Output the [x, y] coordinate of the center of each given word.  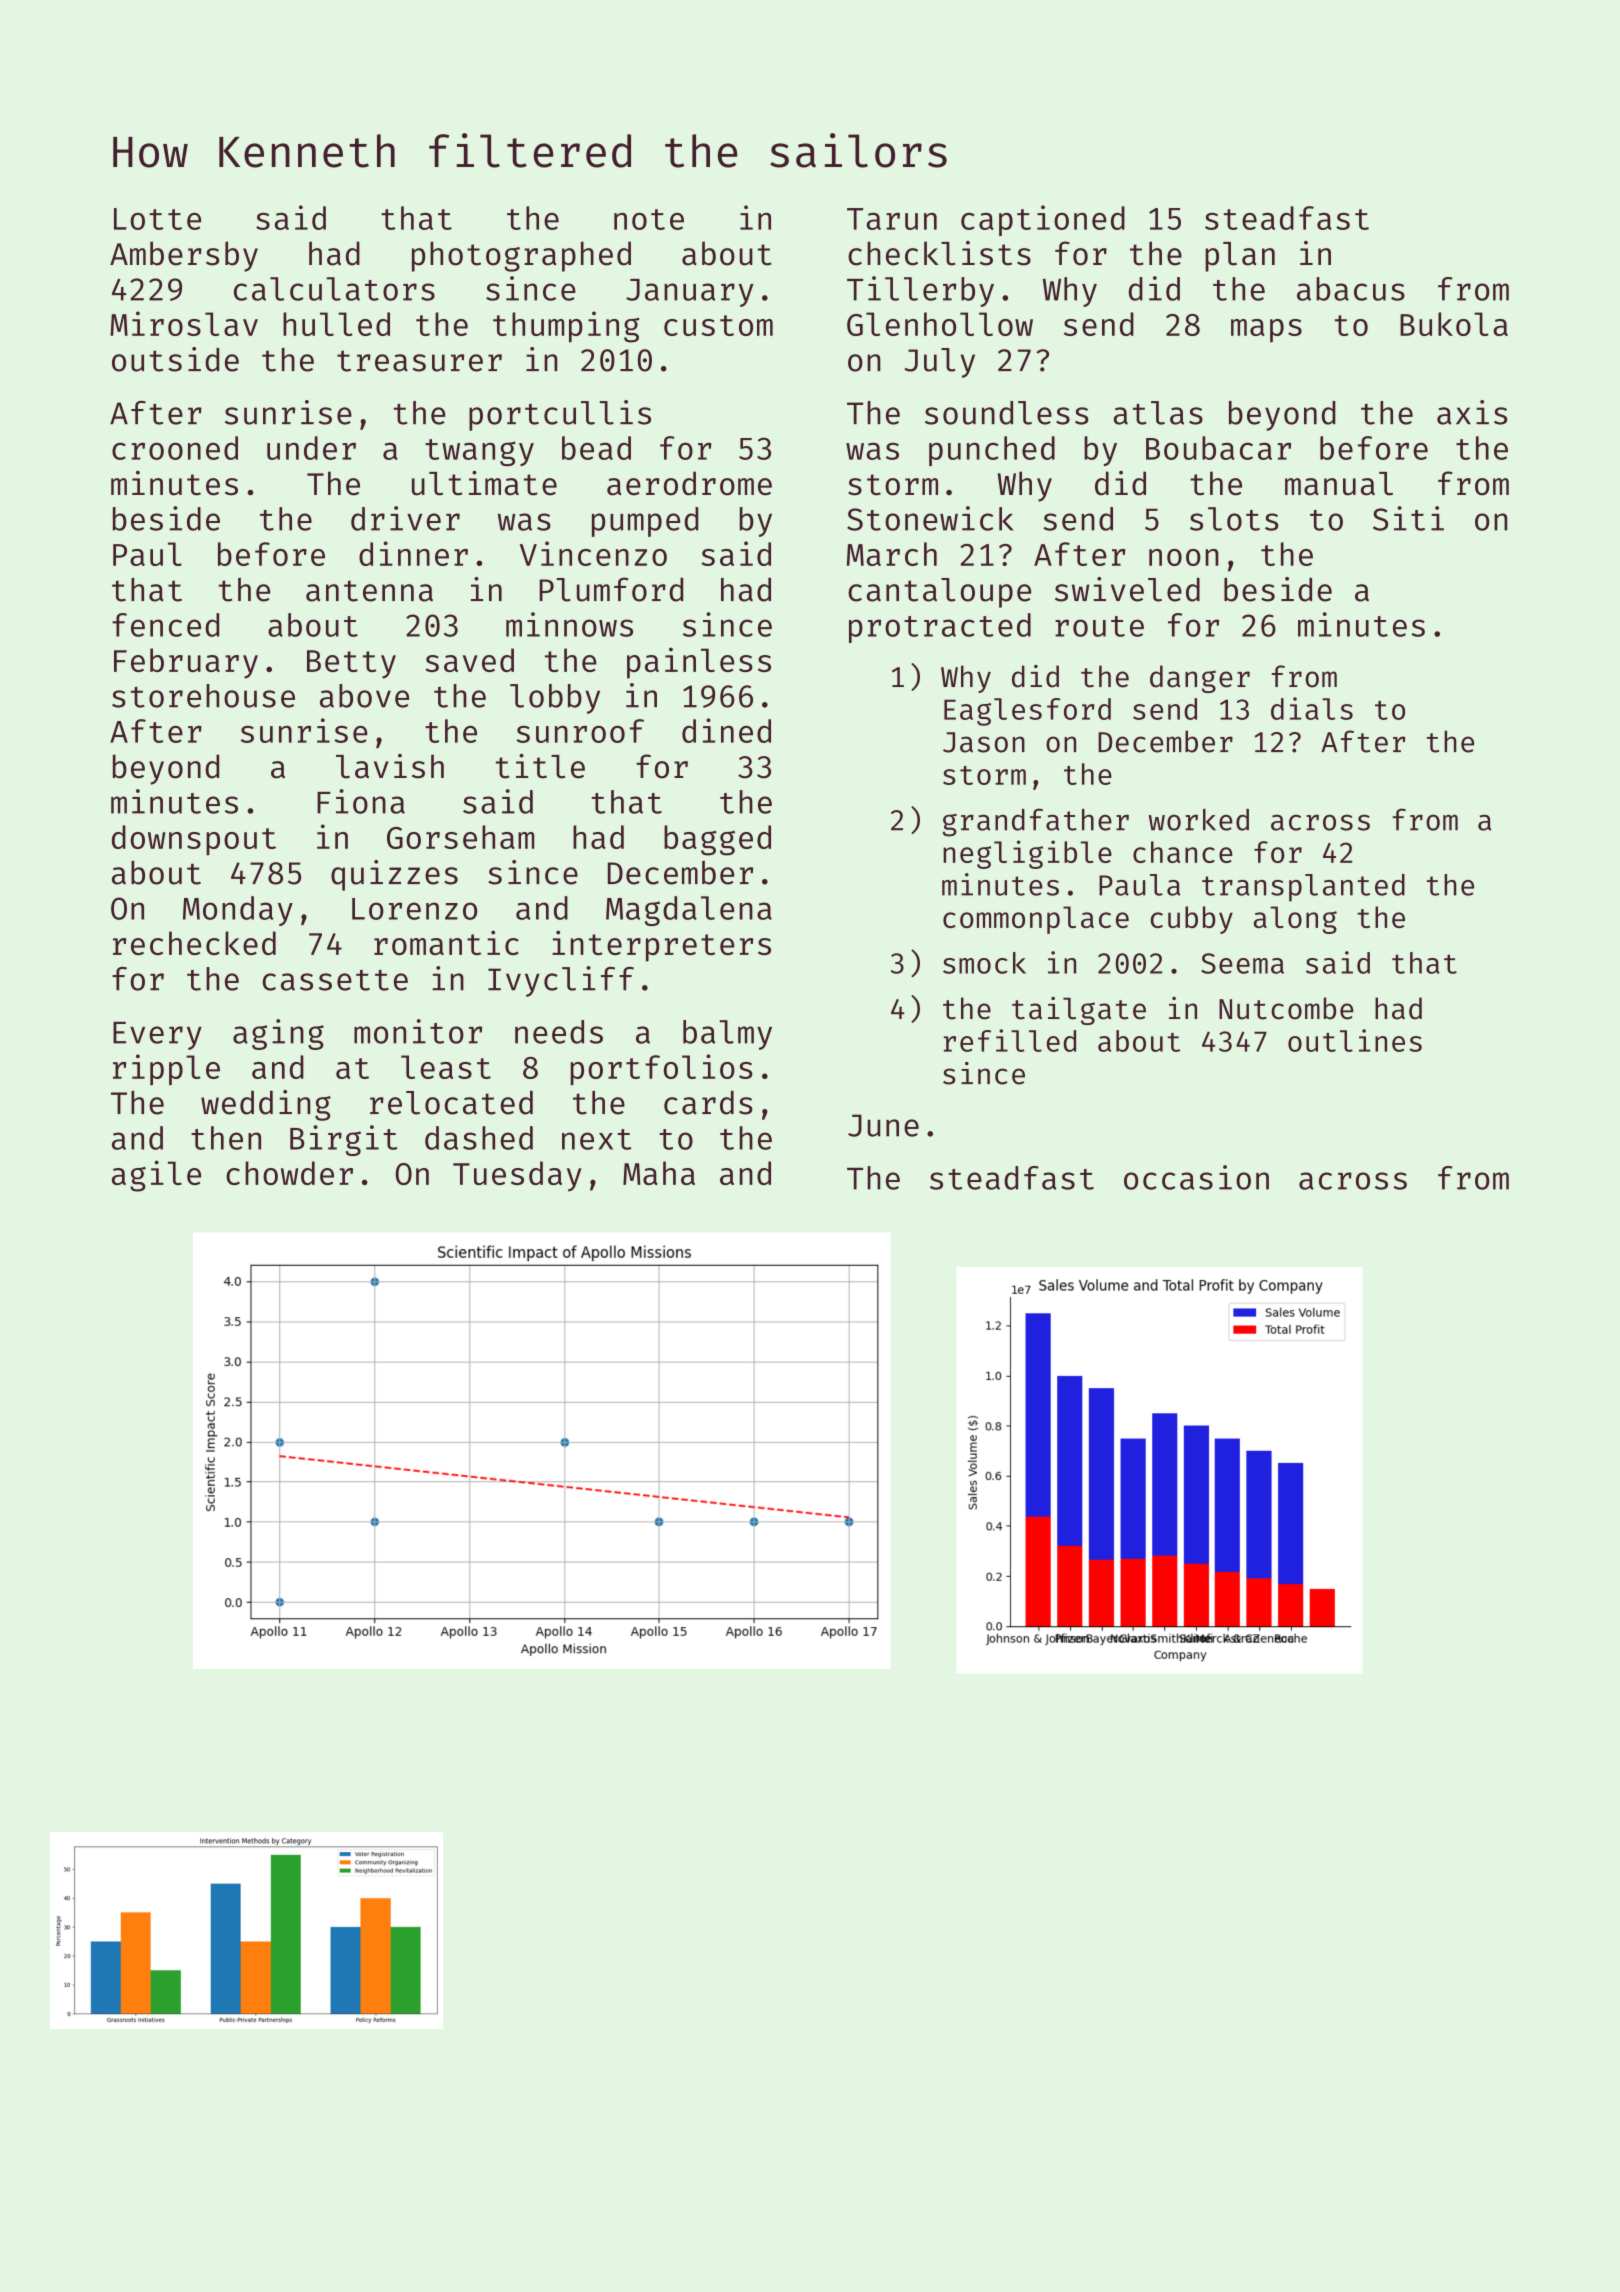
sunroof [580, 731]
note [649, 219]
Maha [659, 1173]
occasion [1196, 1177]
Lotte [157, 219]
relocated [451, 1102]
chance [1183, 852]
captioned [1043, 220]
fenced [165, 625]
